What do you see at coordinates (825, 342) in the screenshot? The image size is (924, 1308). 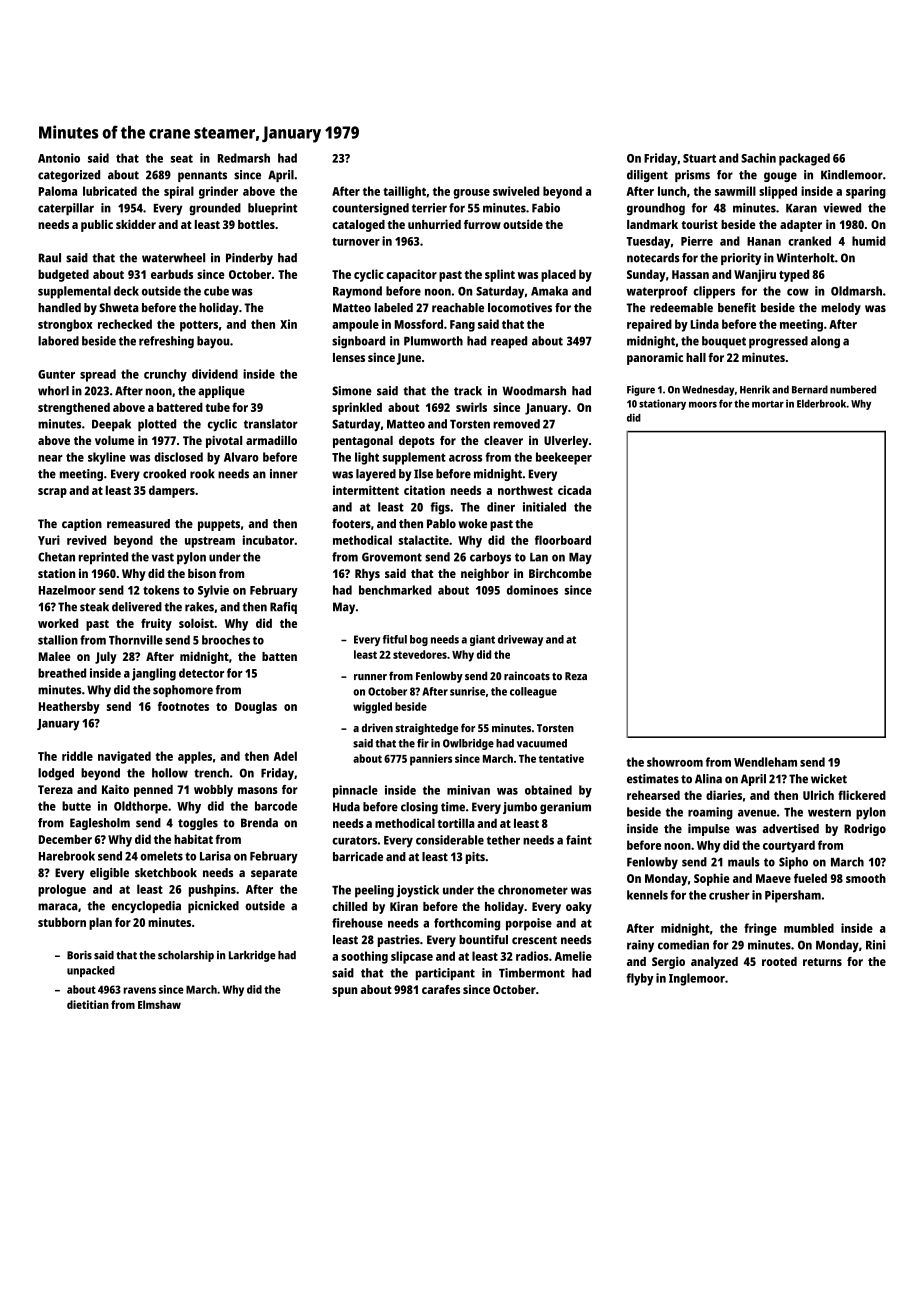 I see `along` at bounding box center [825, 342].
